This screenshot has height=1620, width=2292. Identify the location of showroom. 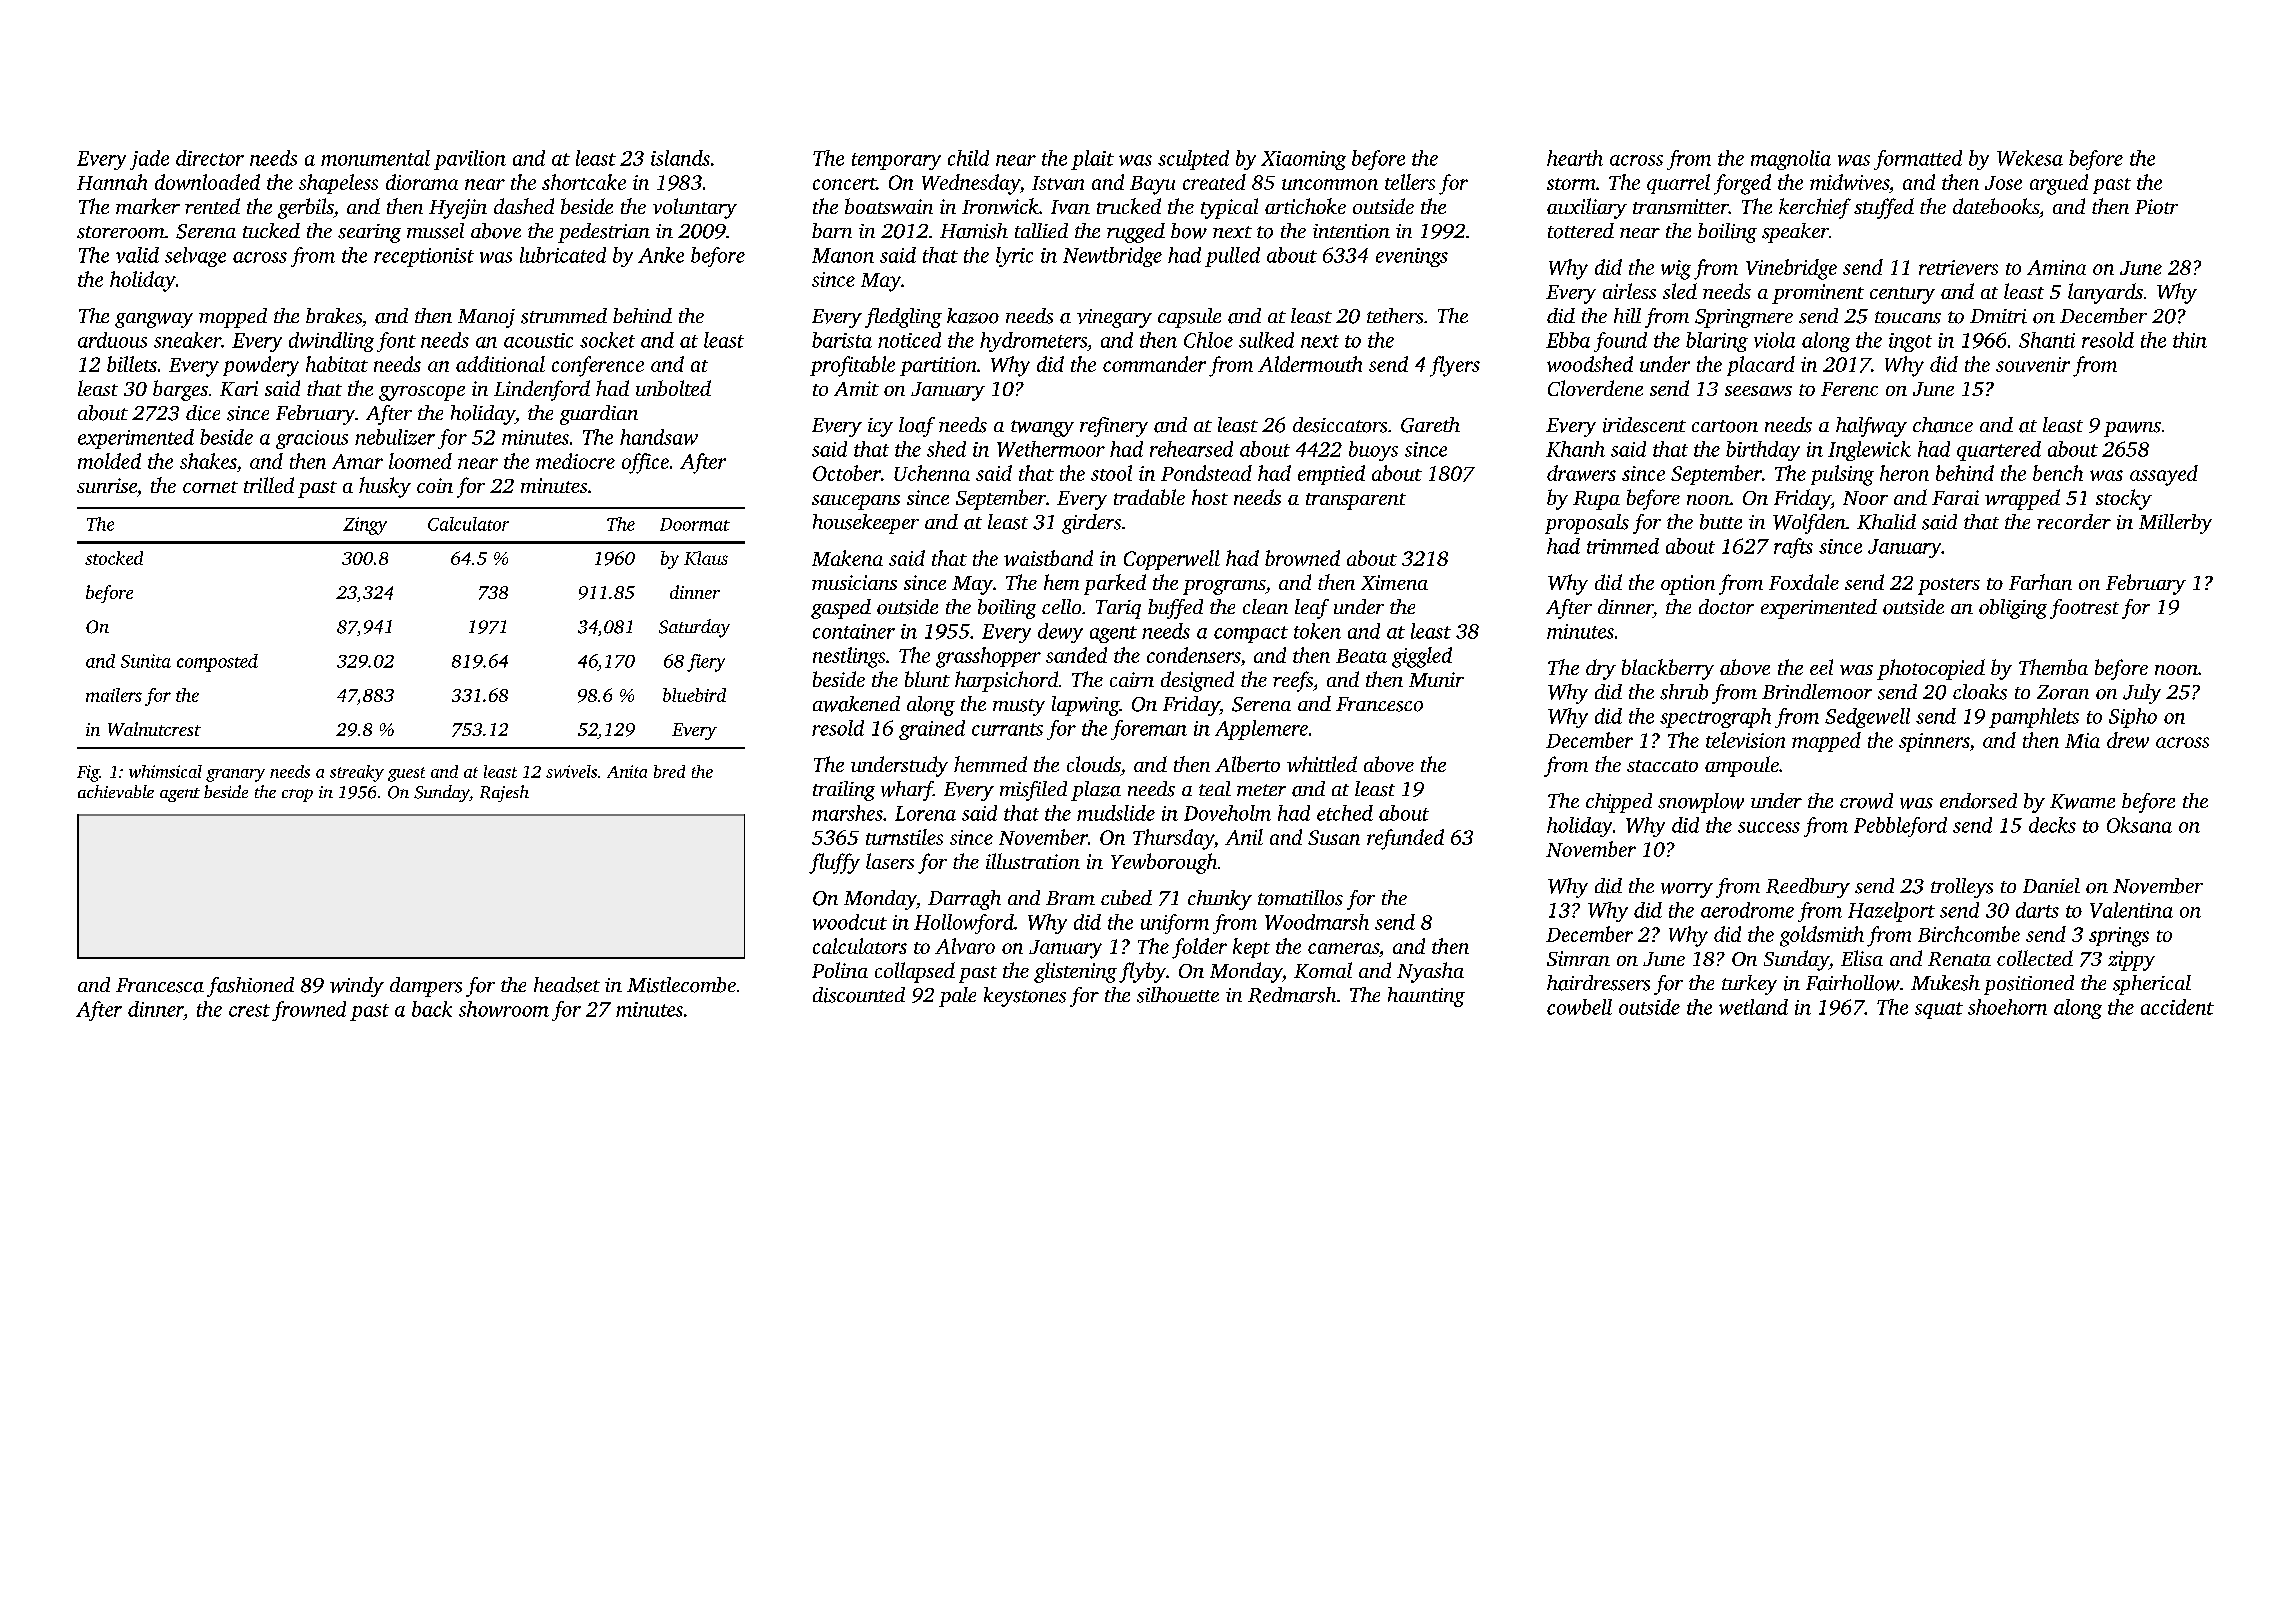
(504, 1009).
